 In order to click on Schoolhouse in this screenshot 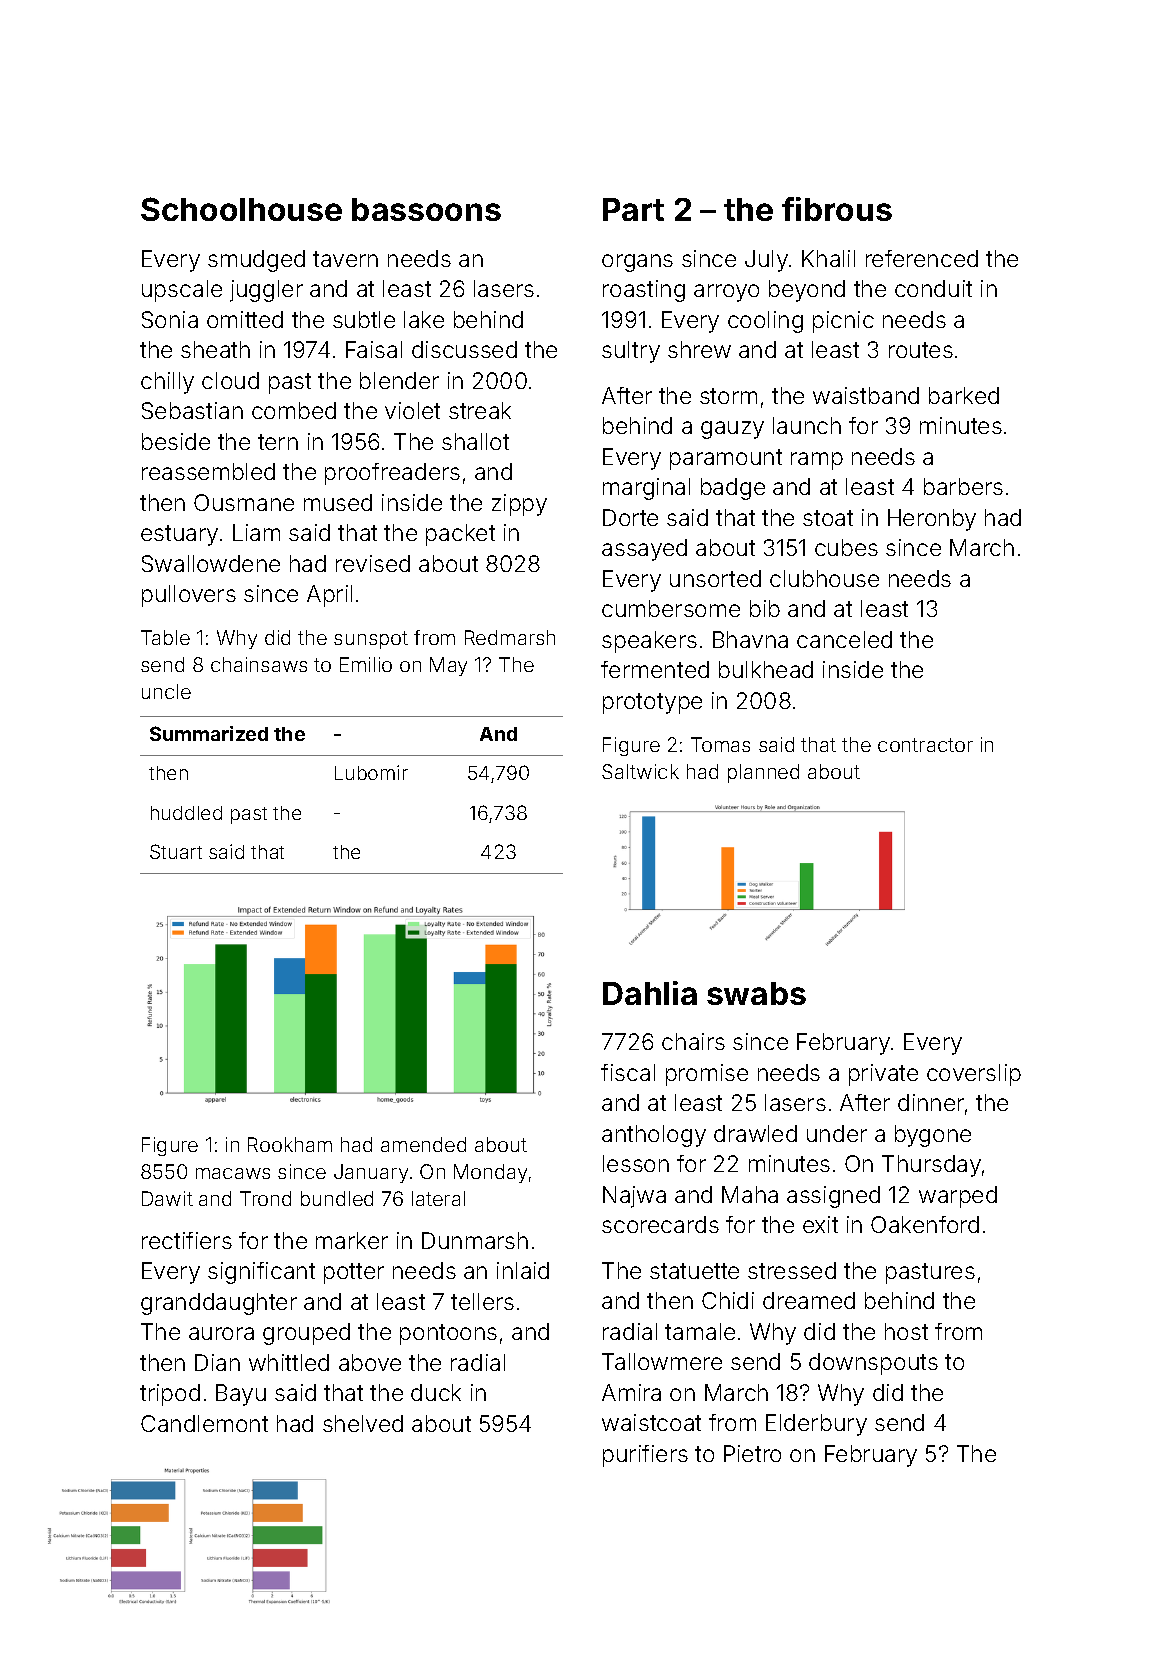, I will do `click(241, 209)`.
